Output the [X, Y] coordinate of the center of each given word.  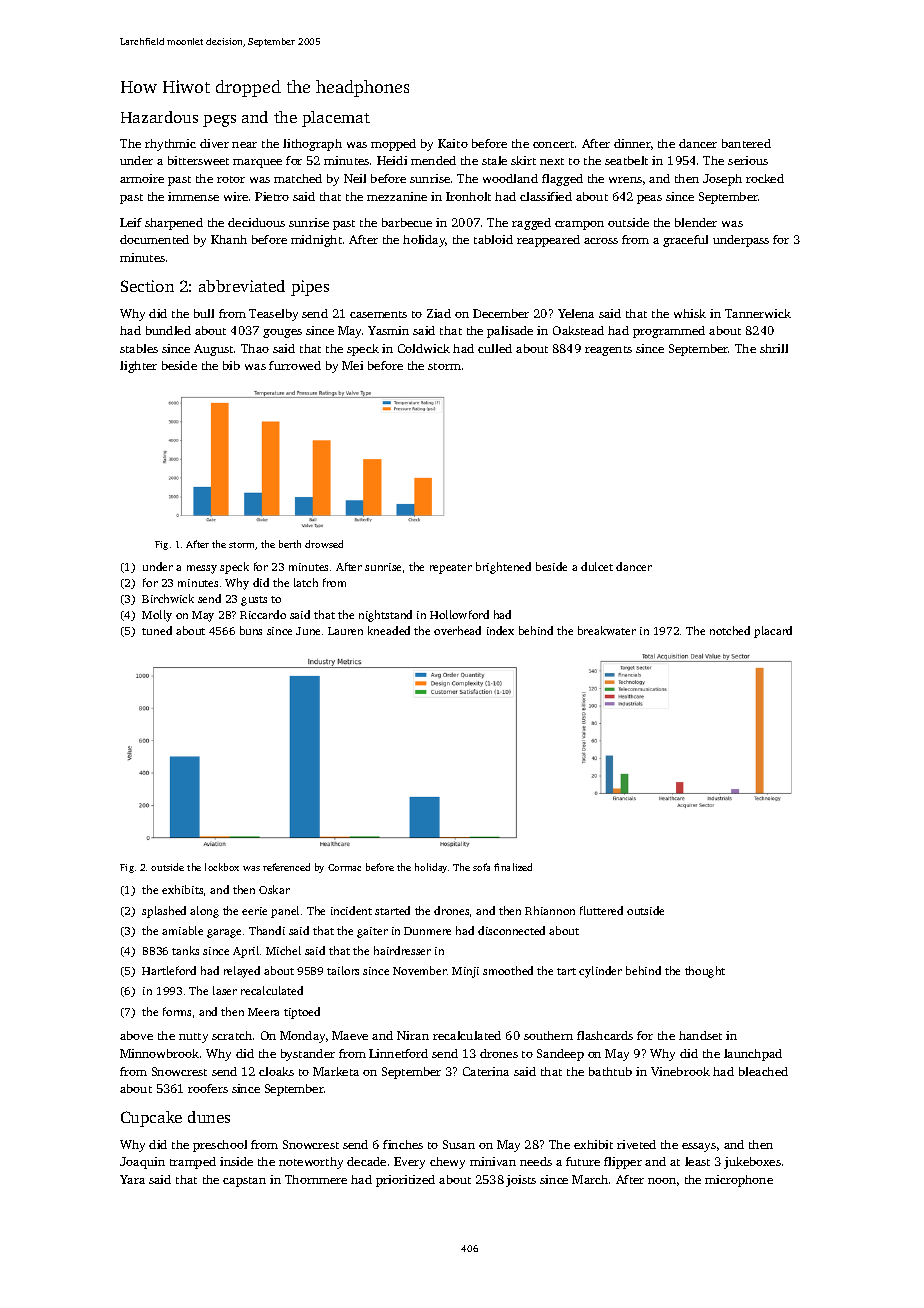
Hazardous [159, 117]
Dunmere [427, 931]
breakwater [607, 630]
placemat [336, 119]
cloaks [276, 1071]
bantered [746, 143]
